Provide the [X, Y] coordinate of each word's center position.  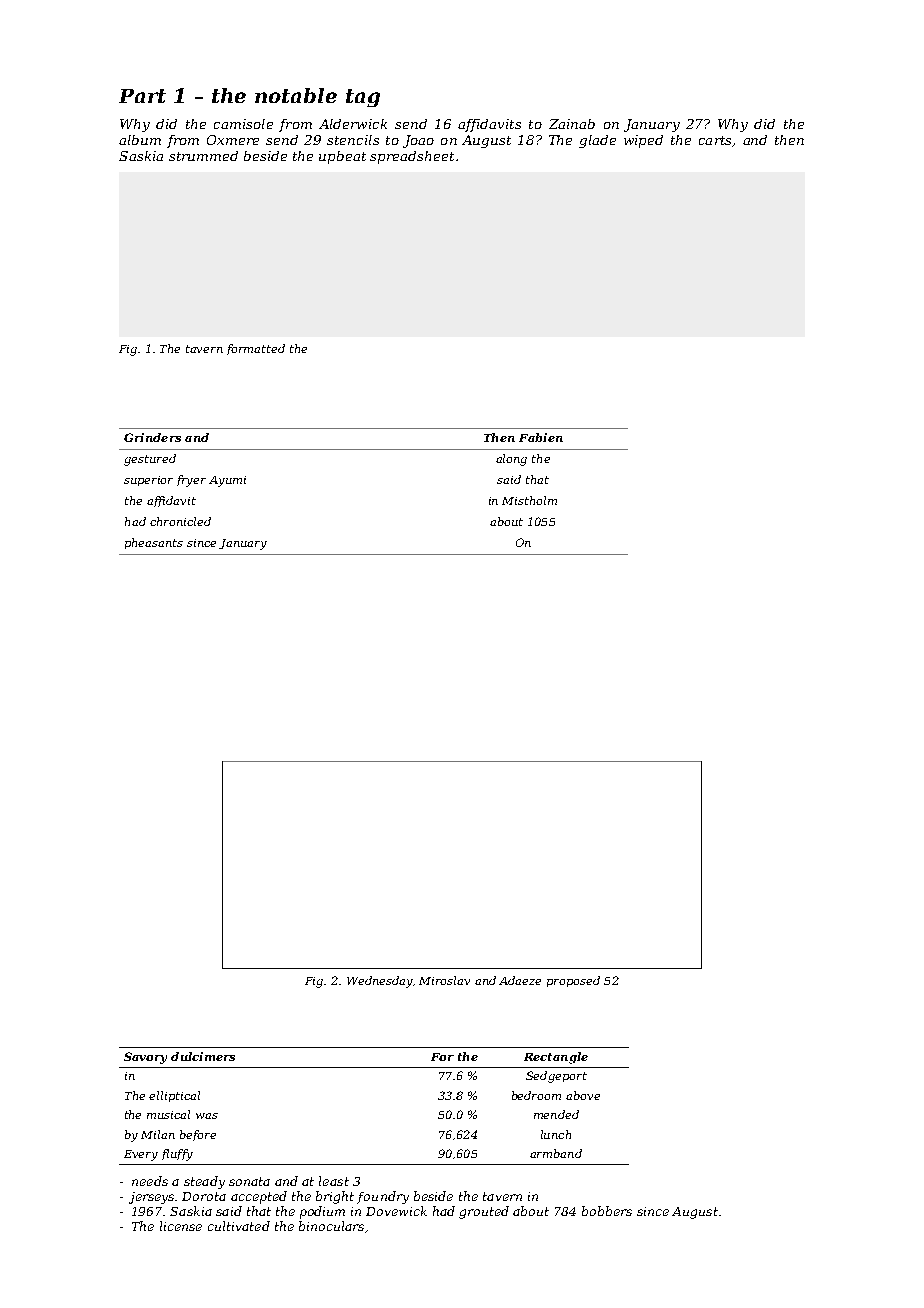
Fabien [541, 437]
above [583, 1095]
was [207, 1116]
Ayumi [227, 481]
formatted [256, 349]
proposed [573, 981]
